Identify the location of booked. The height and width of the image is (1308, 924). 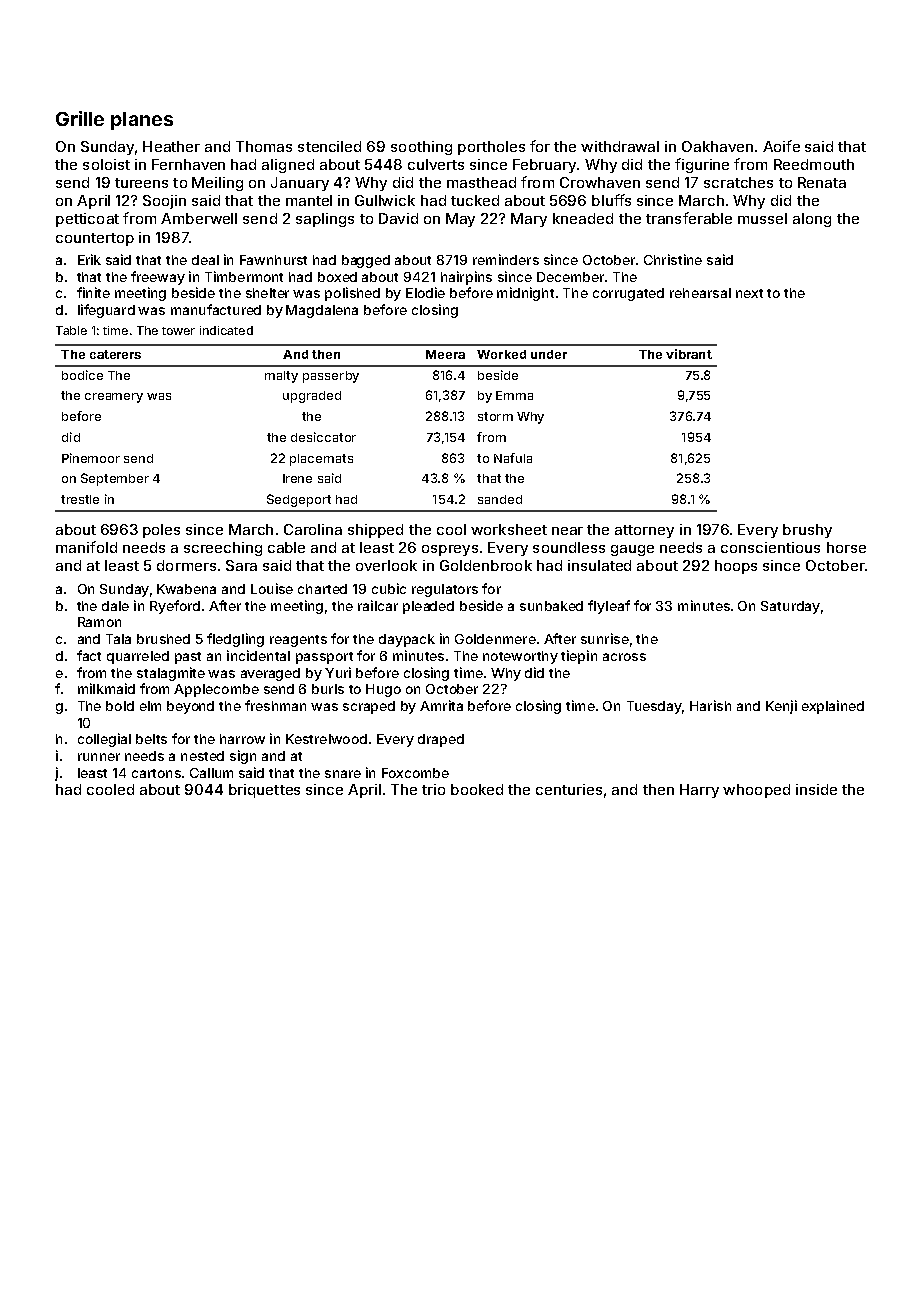
(477, 789).
